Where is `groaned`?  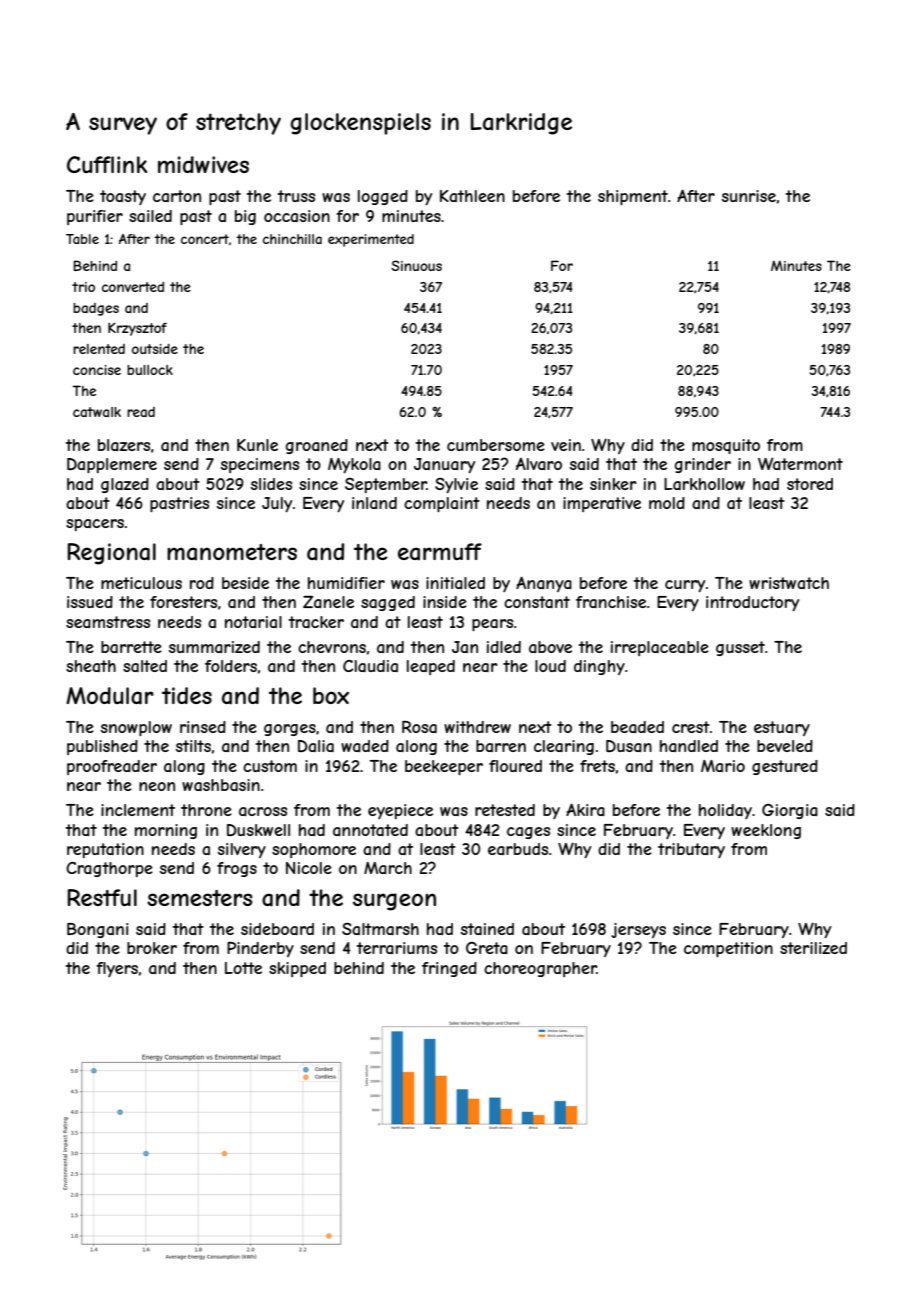 groaned is located at coordinates (317, 446).
